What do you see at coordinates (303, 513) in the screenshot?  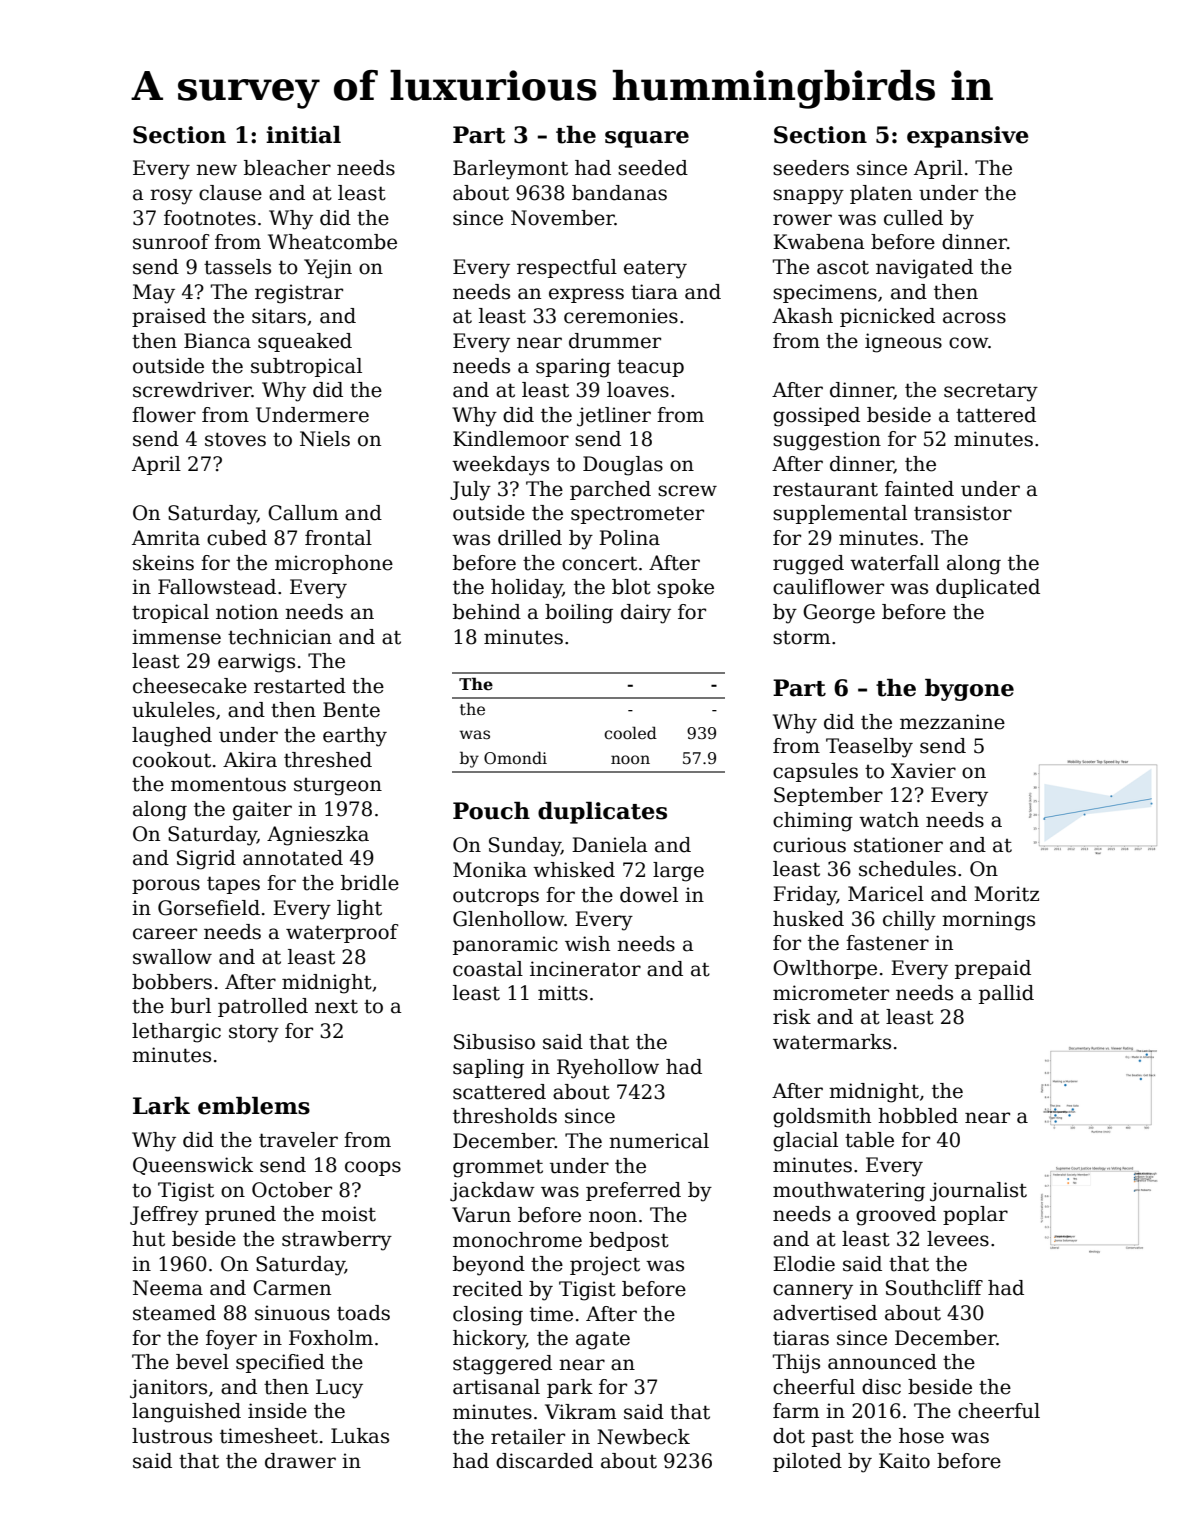 I see `Callum` at bounding box center [303, 513].
